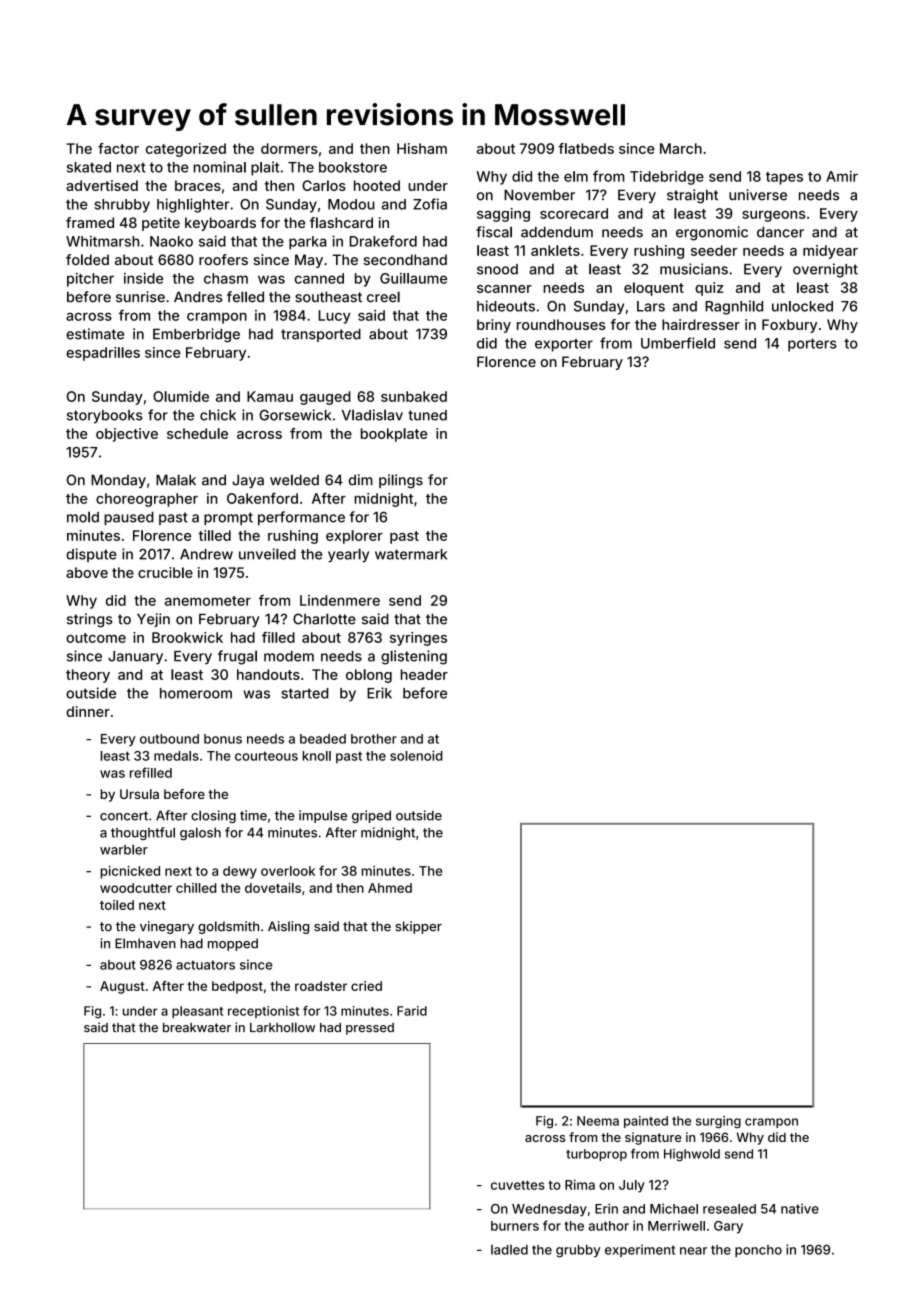 This document has height=1314, width=924. I want to click on surging, so click(718, 1122).
